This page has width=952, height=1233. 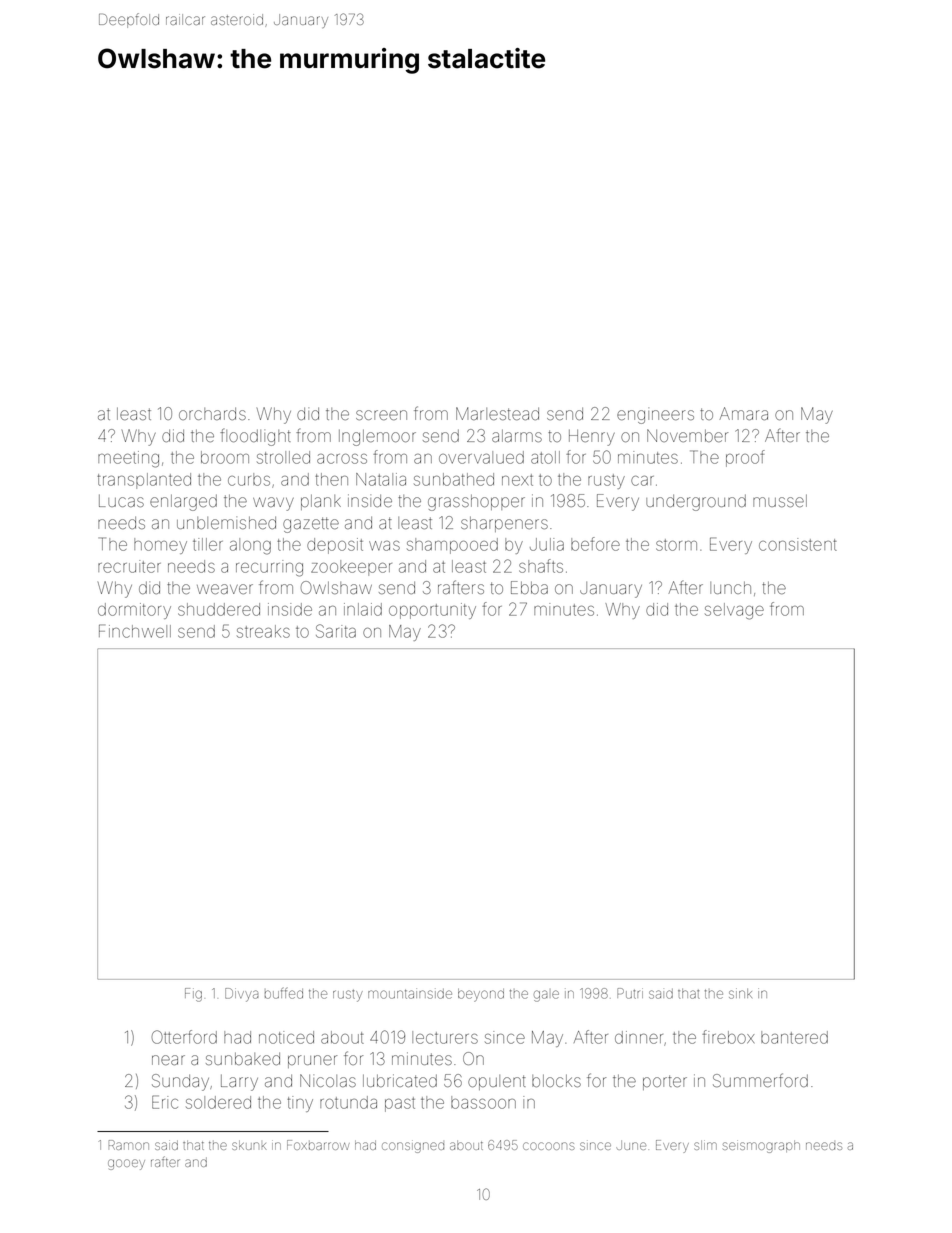 I want to click on orchards, so click(x=212, y=413).
